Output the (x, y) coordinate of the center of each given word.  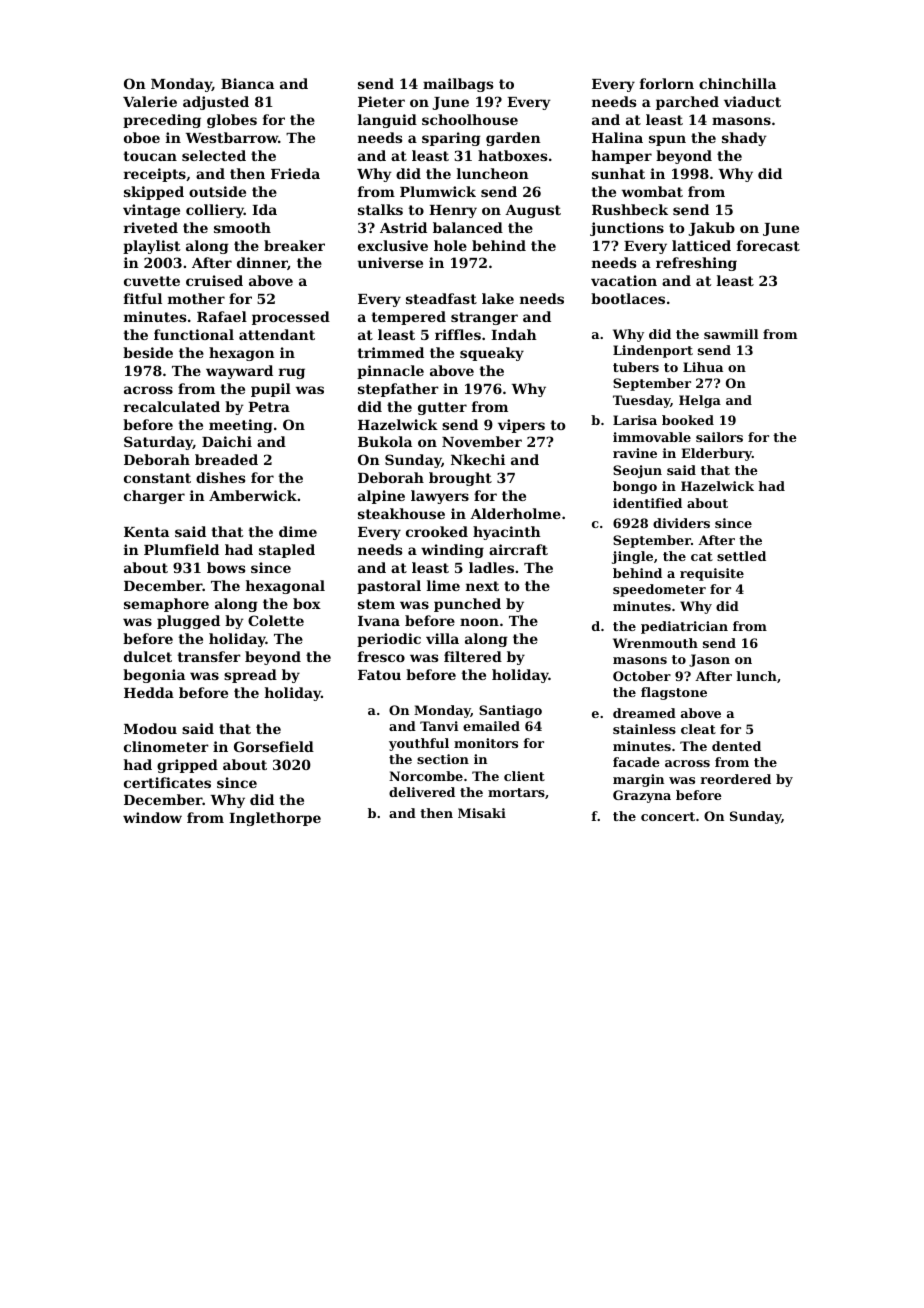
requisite (712, 574)
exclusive (393, 245)
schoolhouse (470, 119)
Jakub (711, 229)
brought (460, 479)
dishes (220, 477)
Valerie (150, 101)
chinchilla (737, 83)
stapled (287, 551)
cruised (214, 280)
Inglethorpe (275, 819)
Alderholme (515, 513)
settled (741, 556)
